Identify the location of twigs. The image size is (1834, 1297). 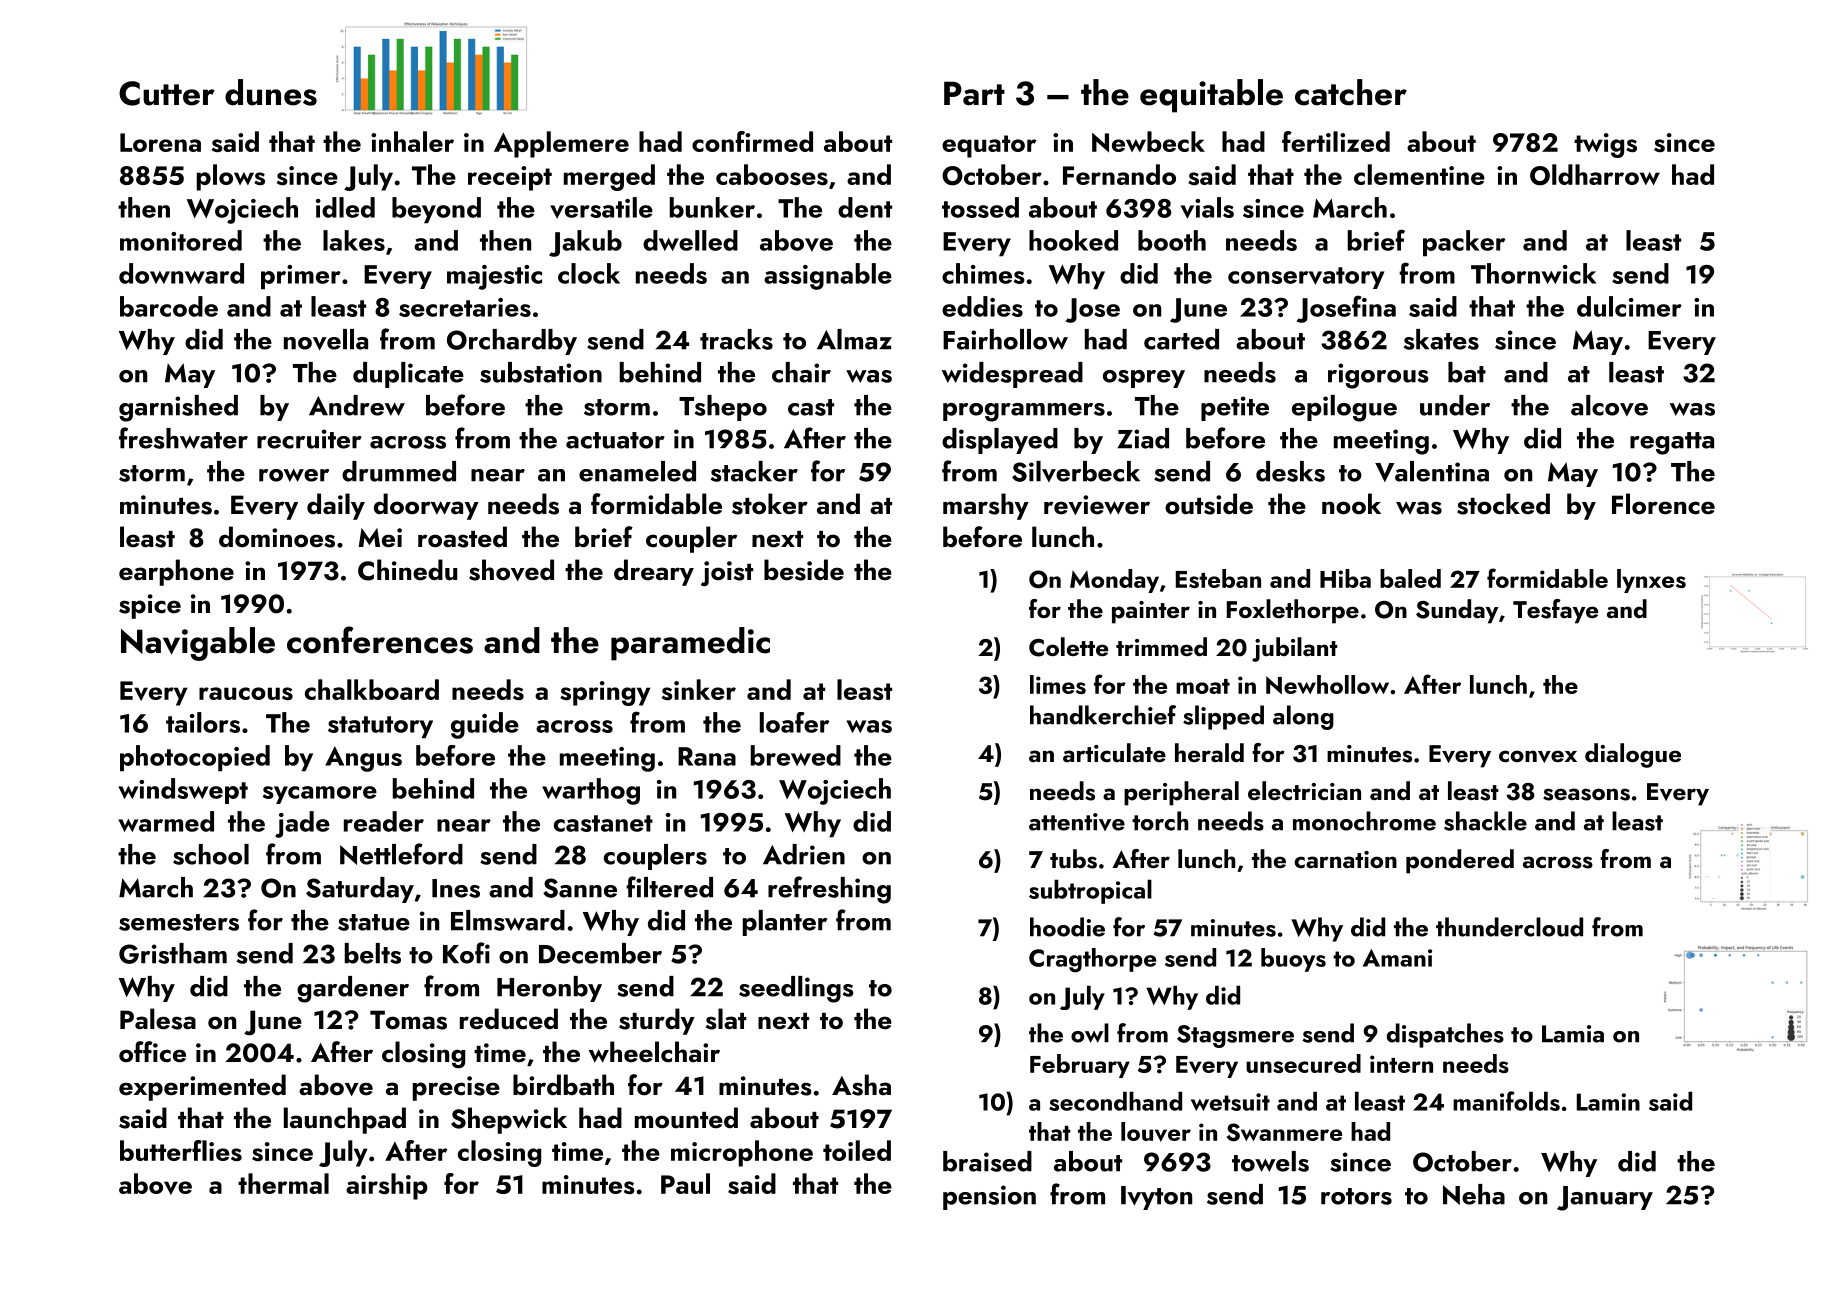
(1605, 145).
